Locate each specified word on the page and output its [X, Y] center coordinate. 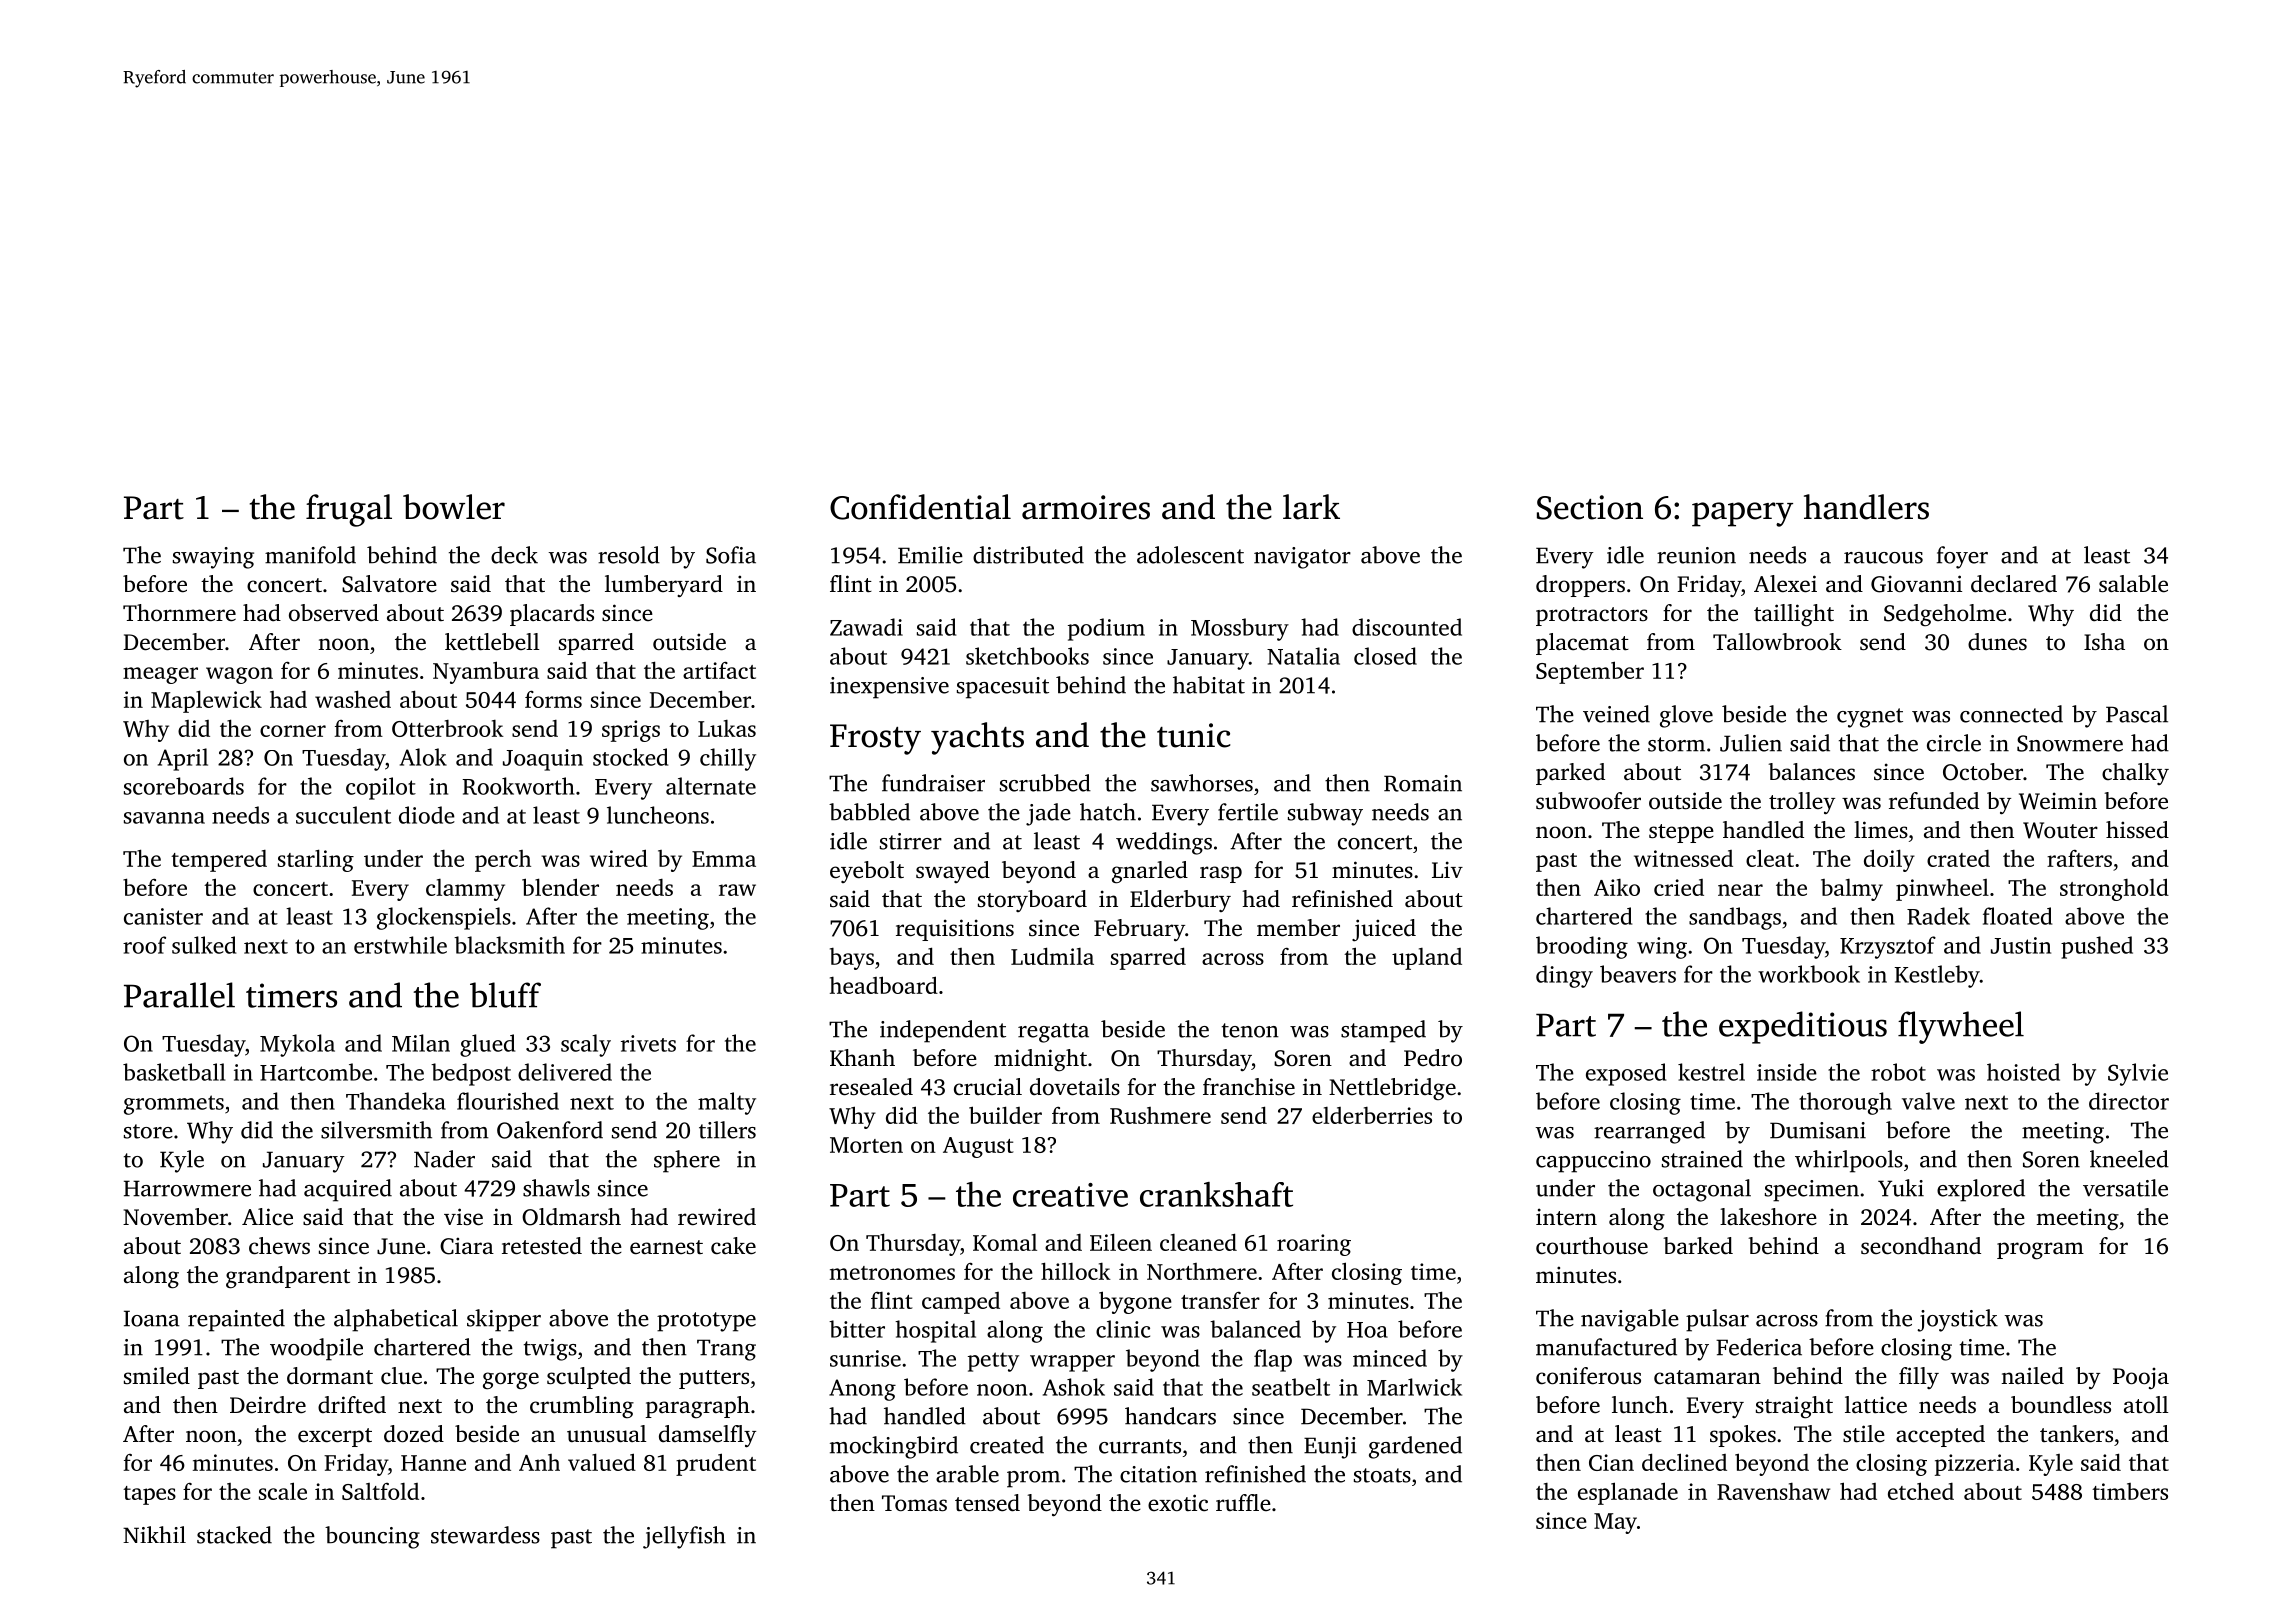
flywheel [1961, 1027]
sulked [204, 945]
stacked [234, 1535]
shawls [556, 1188]
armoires [1086, 507]
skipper [504, 1320]
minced [1390, 1358]
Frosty [875, 739]
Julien [1751, 743]
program [2040, 1251]
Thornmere [179, 613]
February [1139, 930]
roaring [1314, 1245]
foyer [1962, 557]
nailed [2032, 1376]
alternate [711, 786]
